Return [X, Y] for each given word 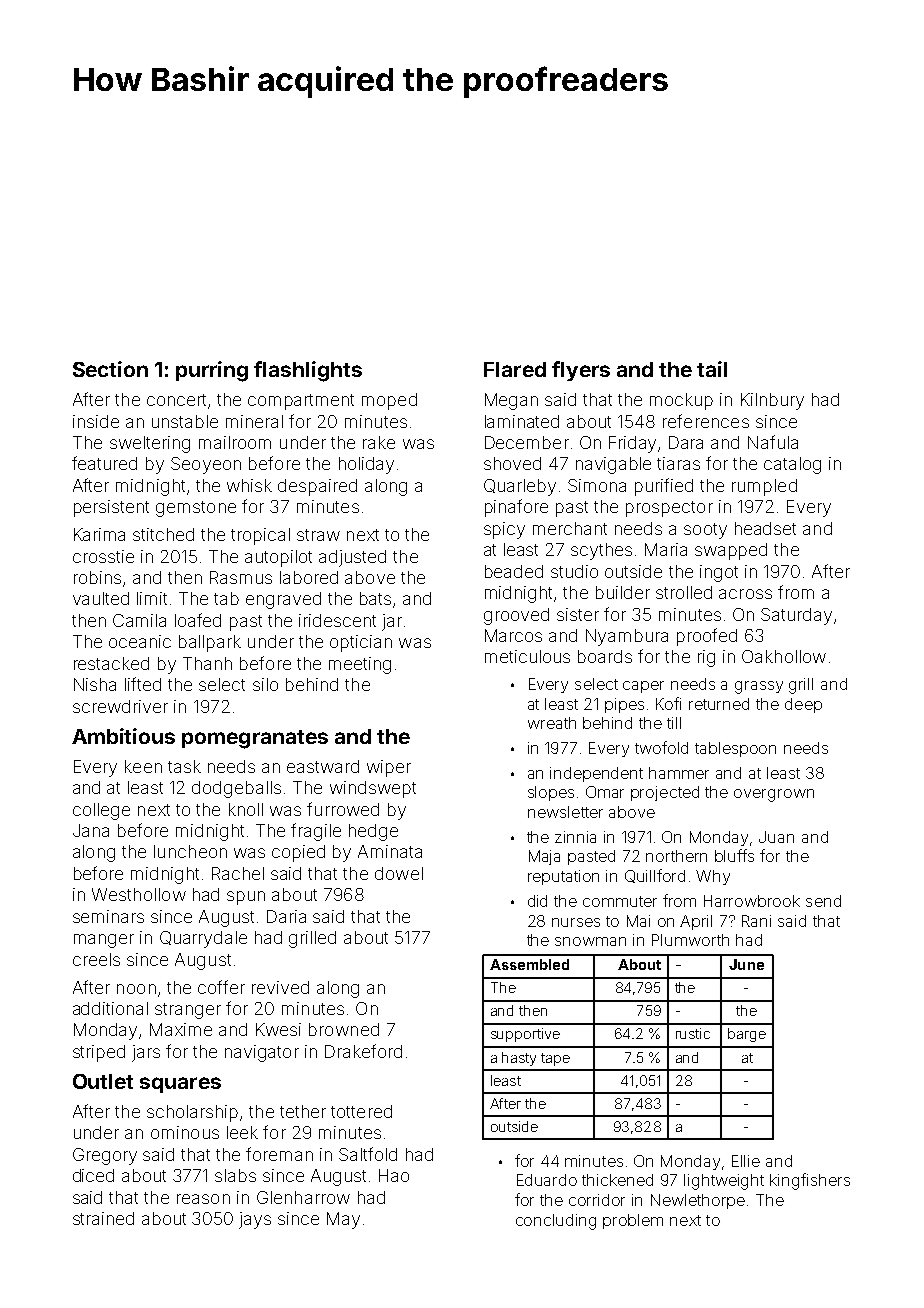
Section [110, 369]
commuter [620, 901]
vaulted [101, 598]
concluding [556, 1222]
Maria [666, 549]
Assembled [529, 964]
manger [104, 941]
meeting [360, 665]
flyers [581, 371]
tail [712, 369]
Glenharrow [303, 1197]
